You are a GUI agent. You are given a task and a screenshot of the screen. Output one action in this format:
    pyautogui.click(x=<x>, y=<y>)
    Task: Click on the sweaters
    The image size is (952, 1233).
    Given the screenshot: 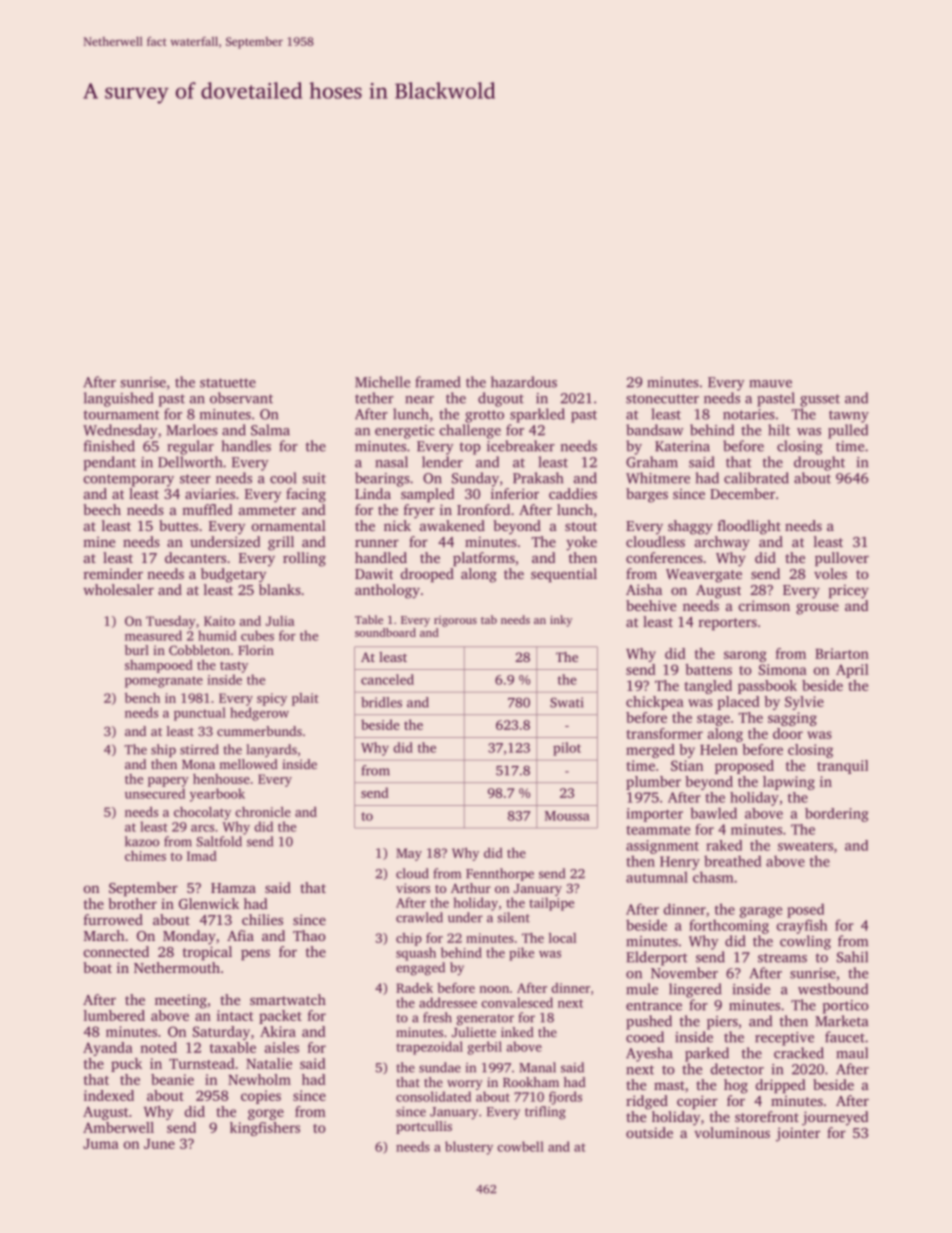 What is the action you would take?
    pyautogui.click(x=805, y=846)
